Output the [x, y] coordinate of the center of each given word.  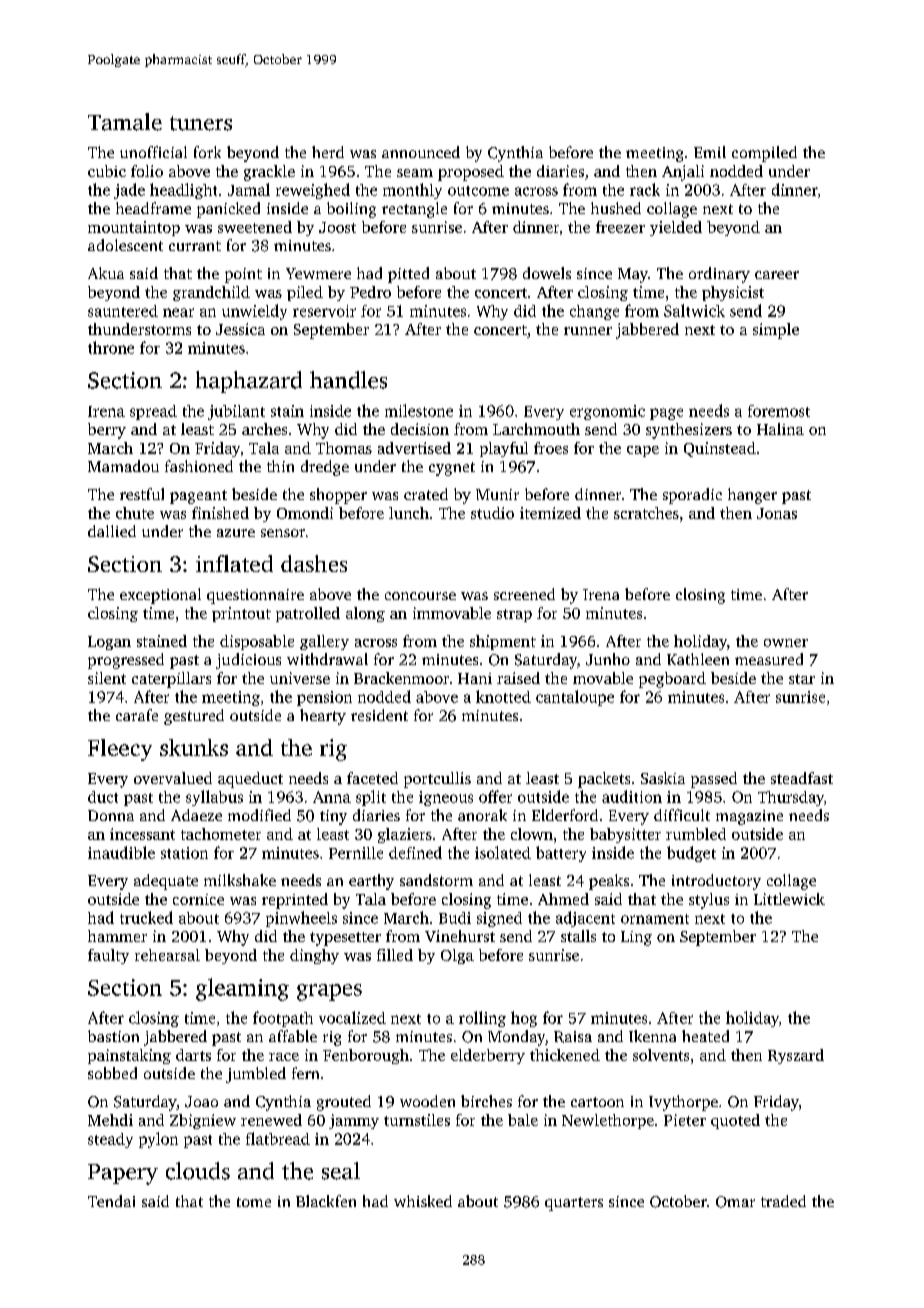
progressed [126, 661]
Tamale [125, 122]
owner [786, 643]
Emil [710, 152]
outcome [478, 191]
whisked [423, 1201]
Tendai [111, 1201]
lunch [409, 513]
